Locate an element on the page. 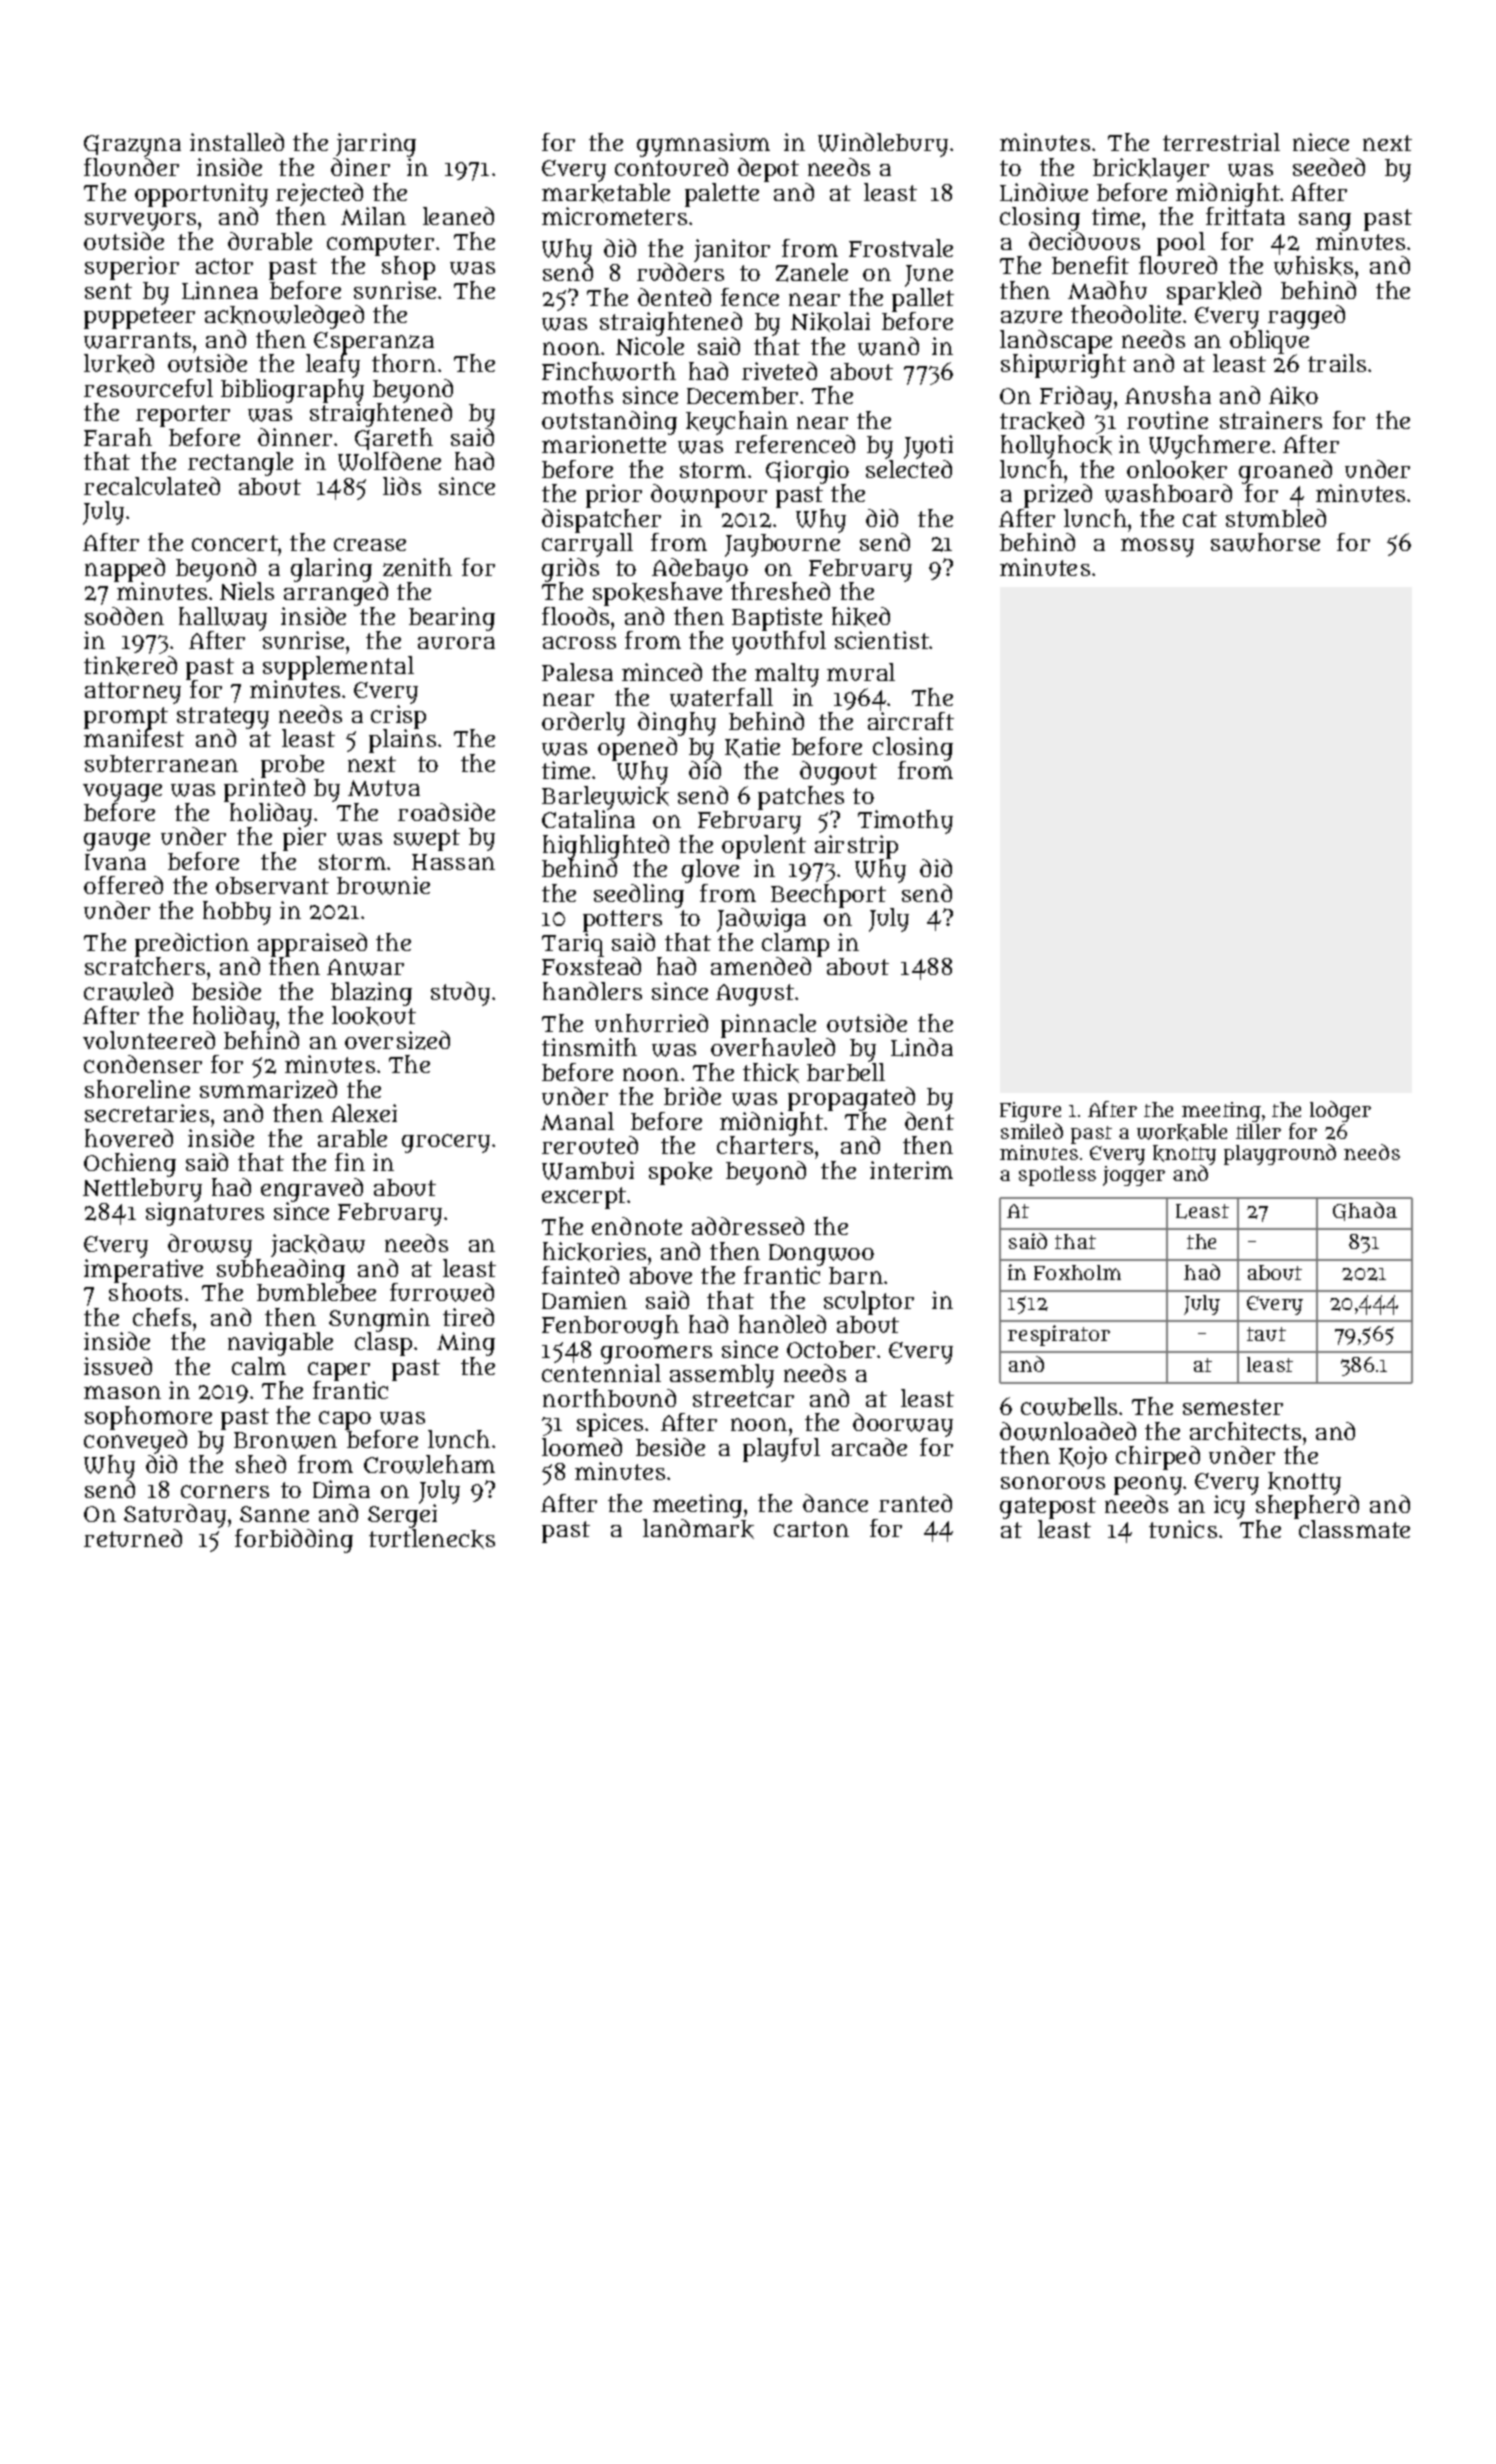 This image has height=2464, width=1496. Ghada is located at coordinates (1365, 1211).
